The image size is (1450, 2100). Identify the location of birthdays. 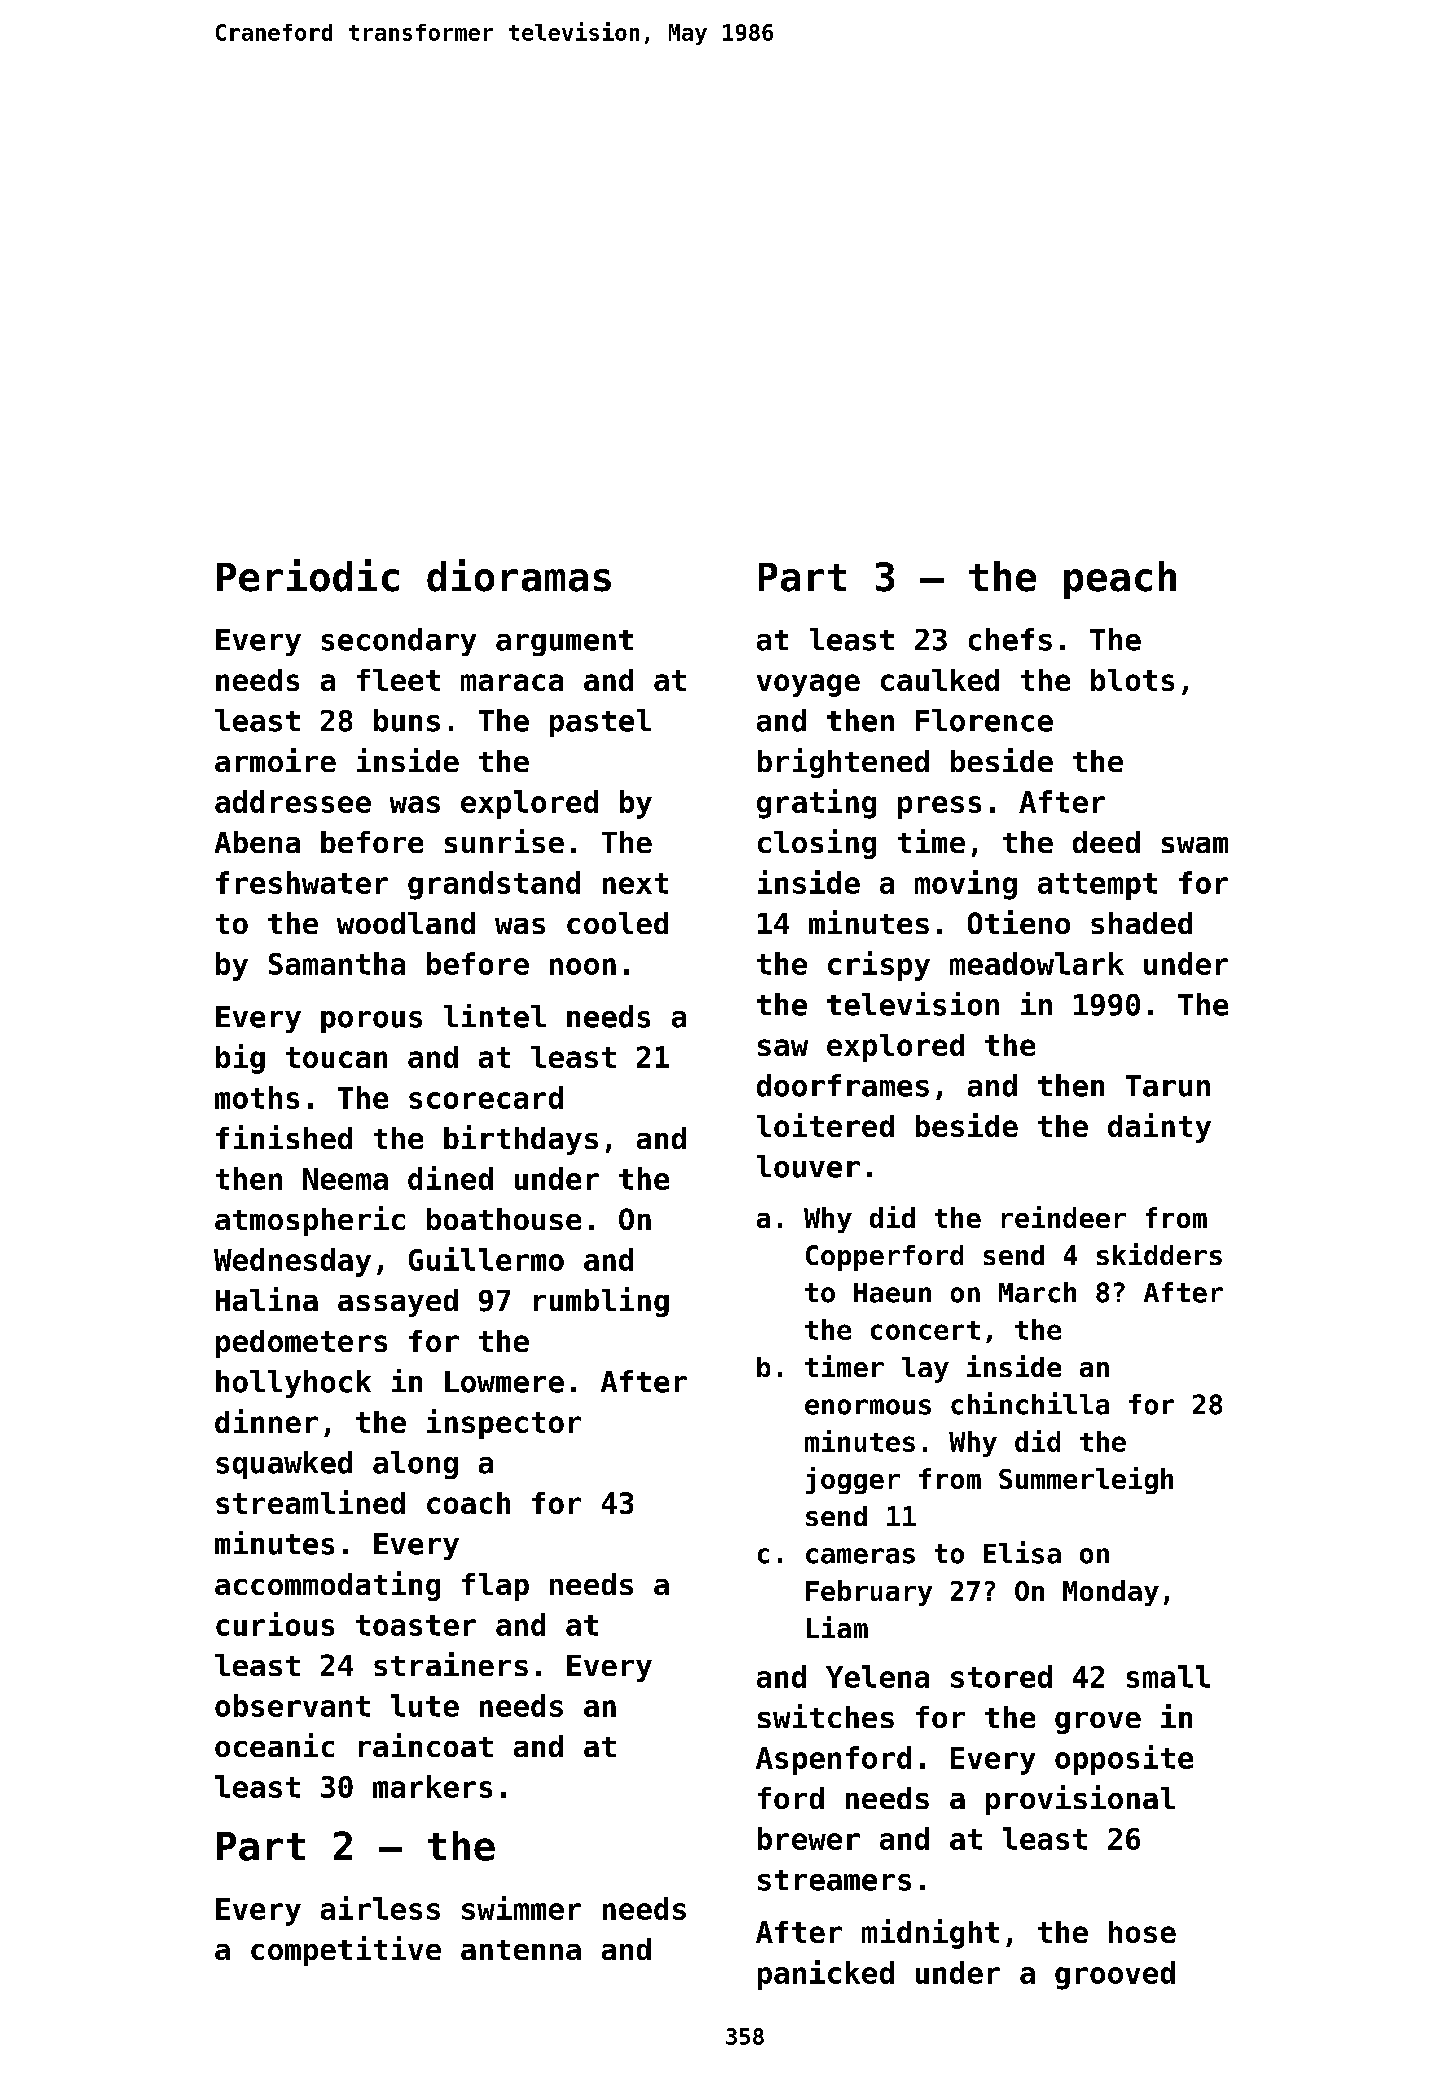
(521, 1140).
